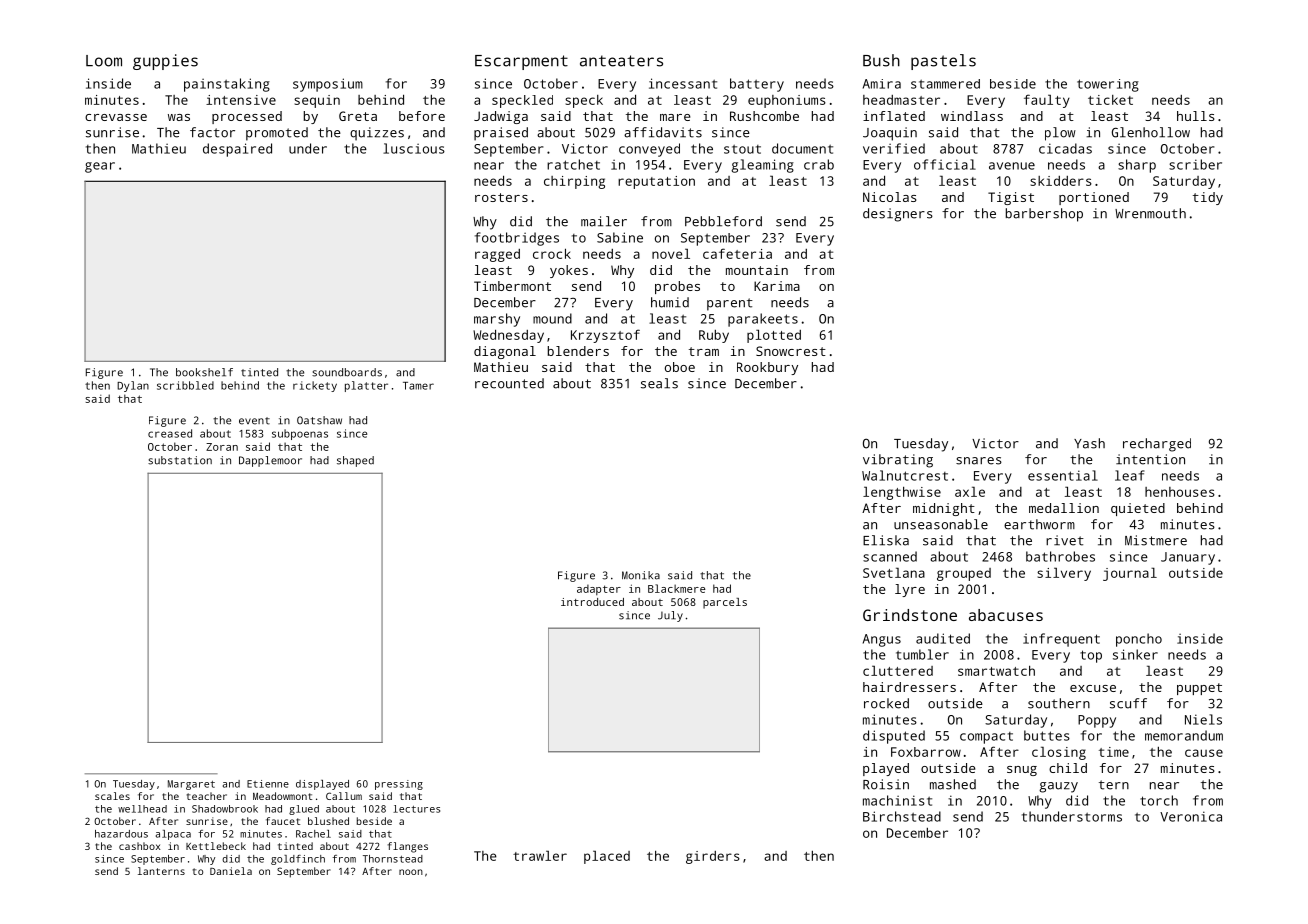 This document has width=1308, height=924. I want to click on novel, so click(671, 253).
